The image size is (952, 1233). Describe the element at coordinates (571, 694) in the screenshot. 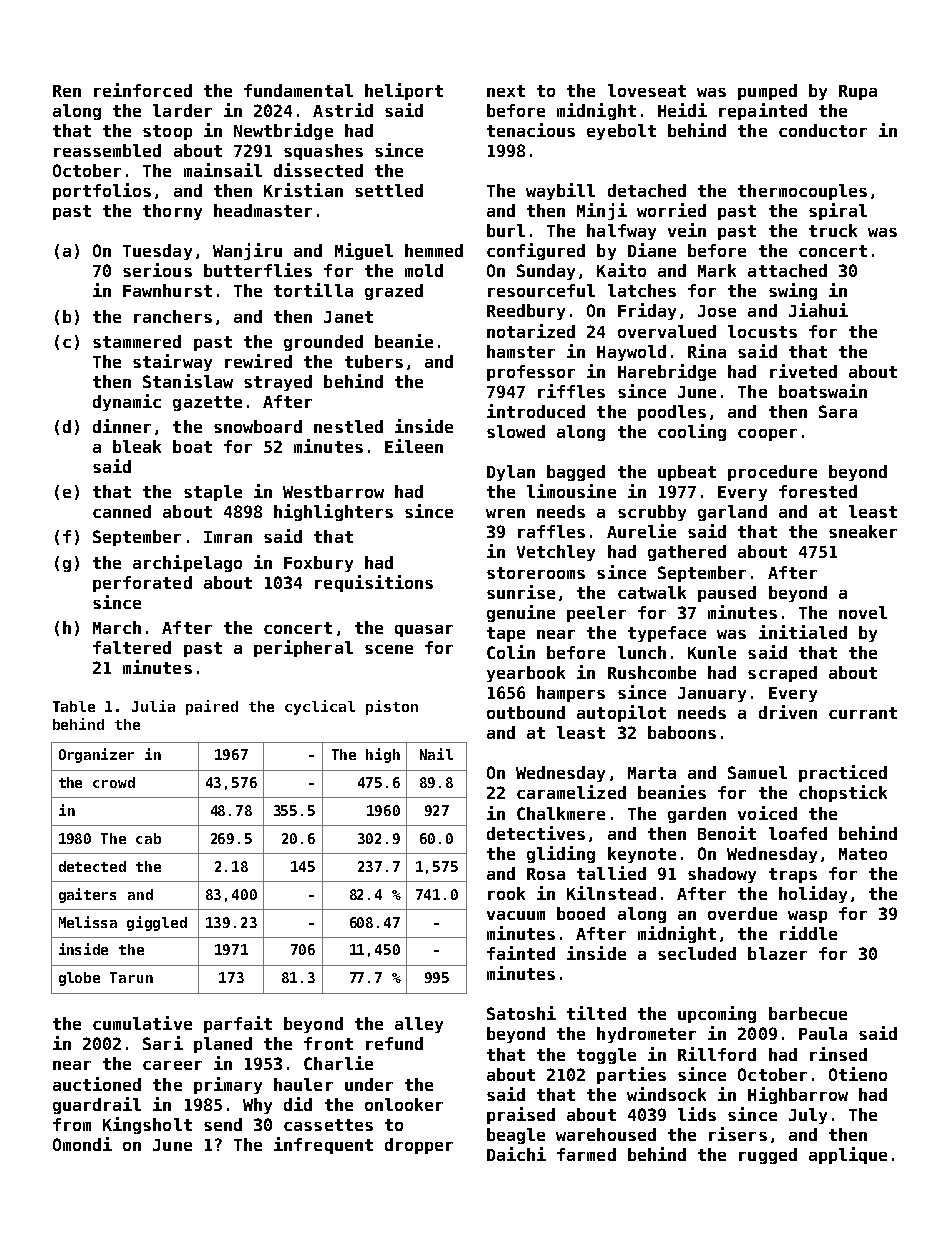

I see `hampers` at that location.
